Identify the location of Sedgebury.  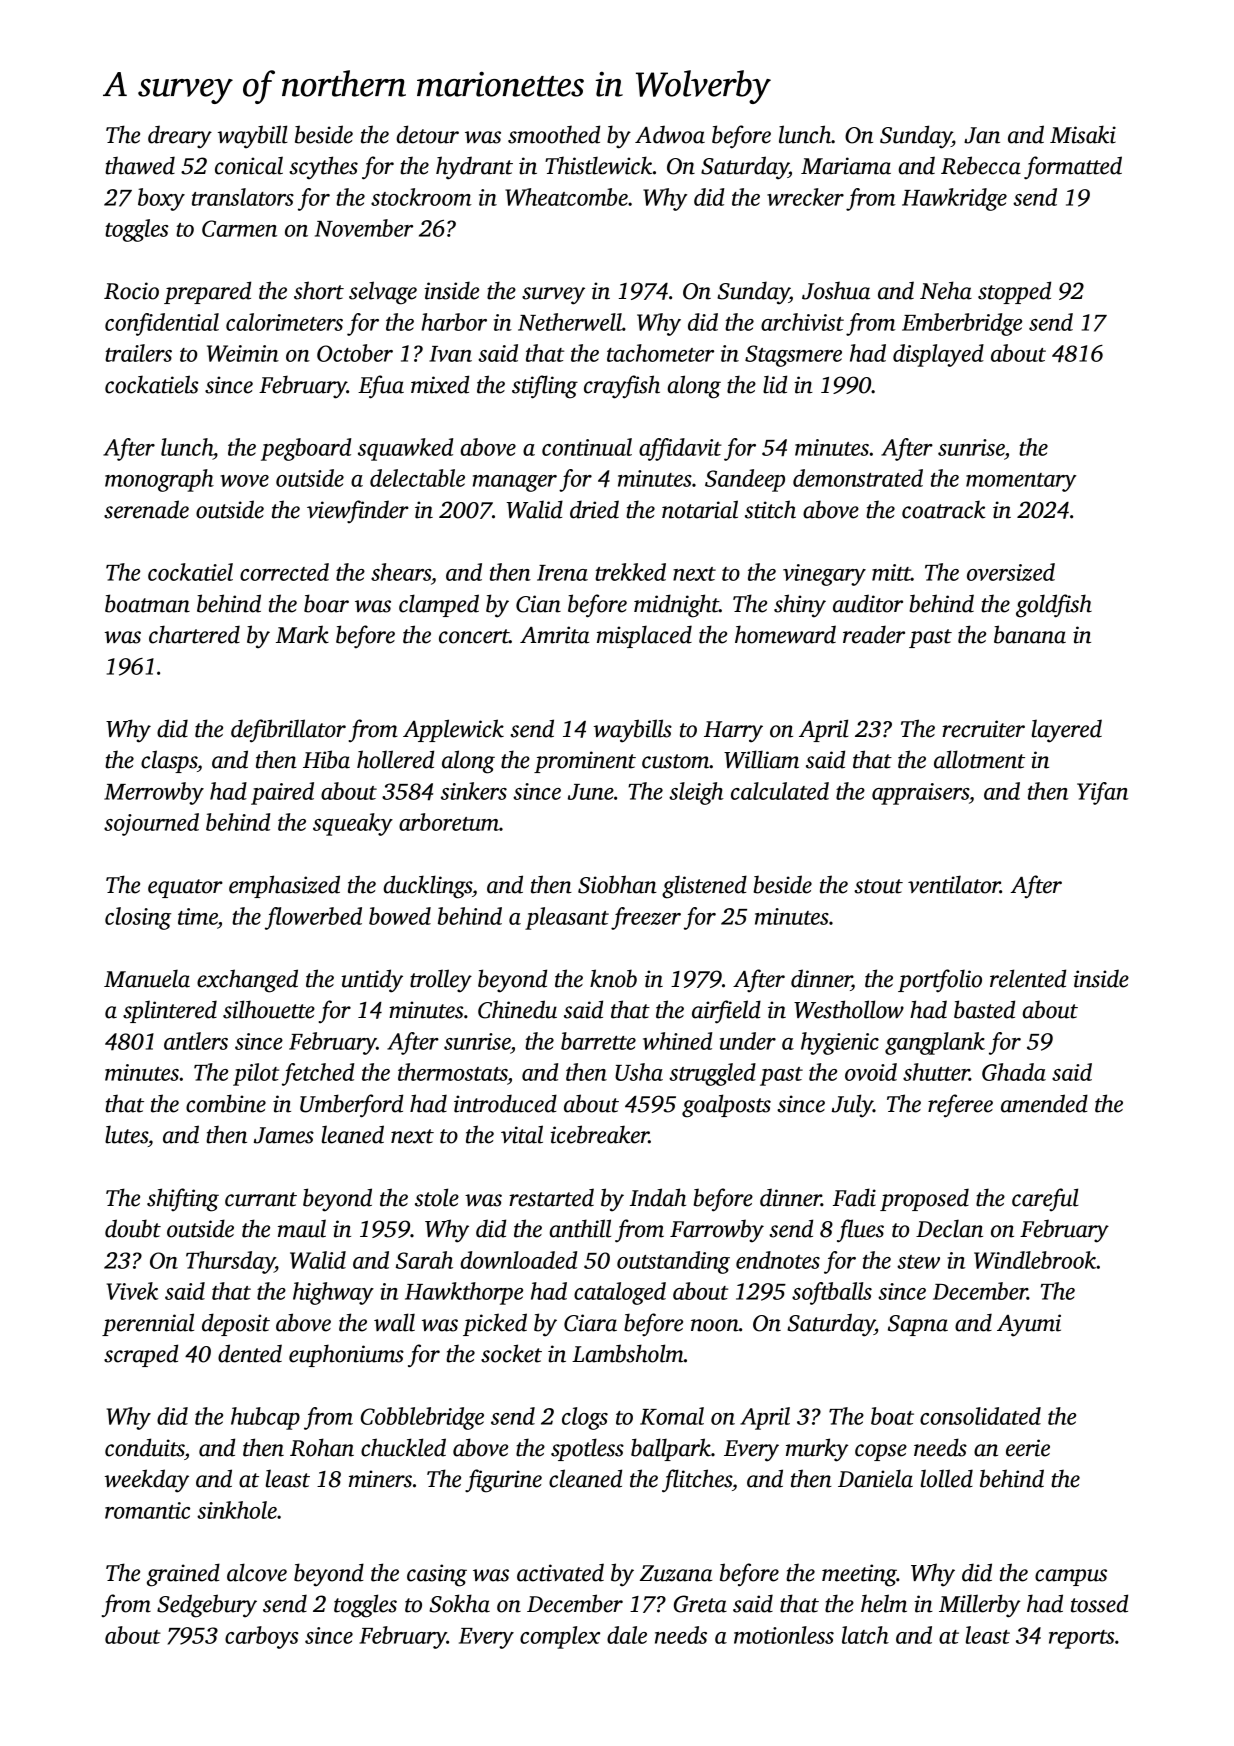
(207, 1606).
